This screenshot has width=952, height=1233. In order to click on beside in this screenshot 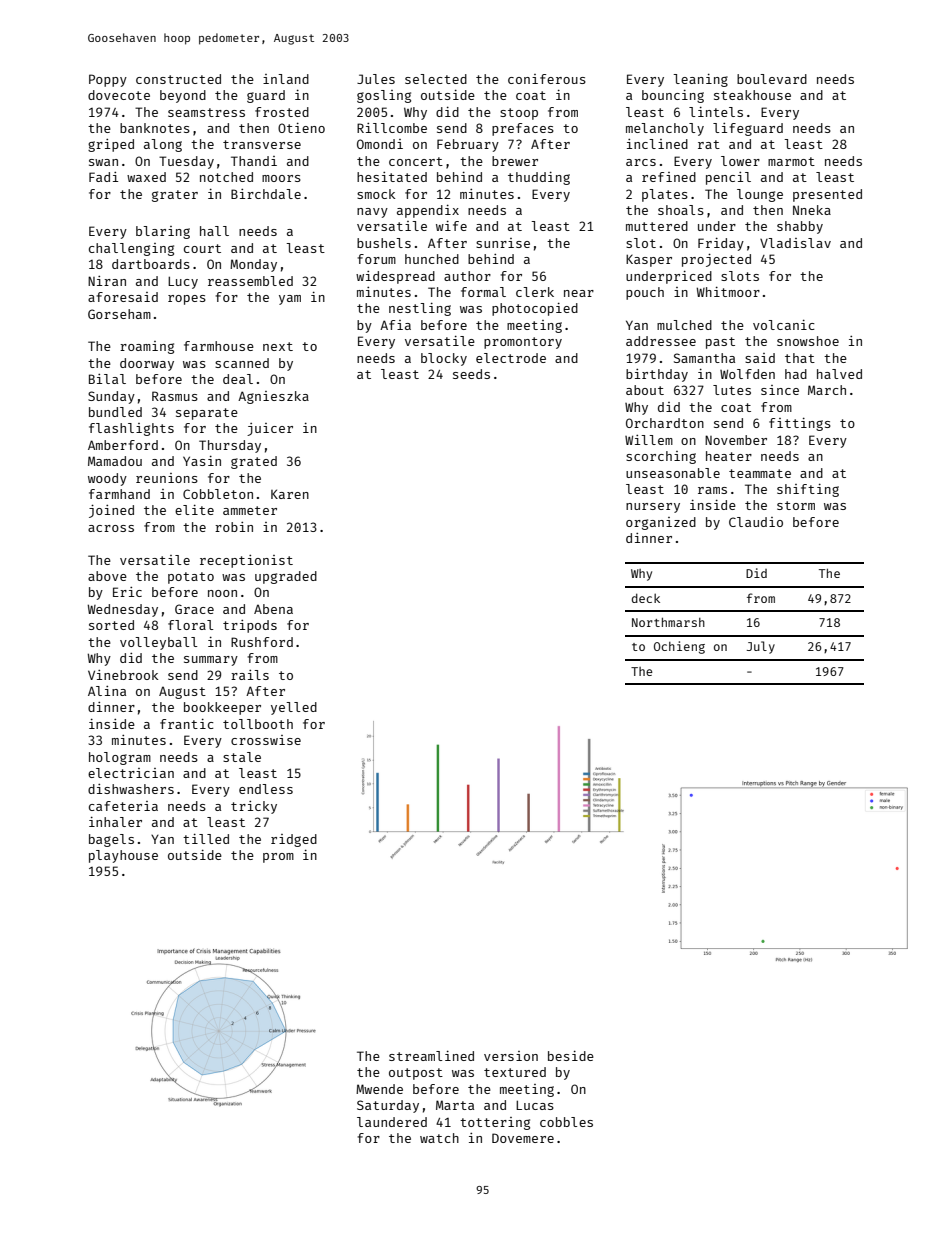, I will do `click(571, 1055)`.
